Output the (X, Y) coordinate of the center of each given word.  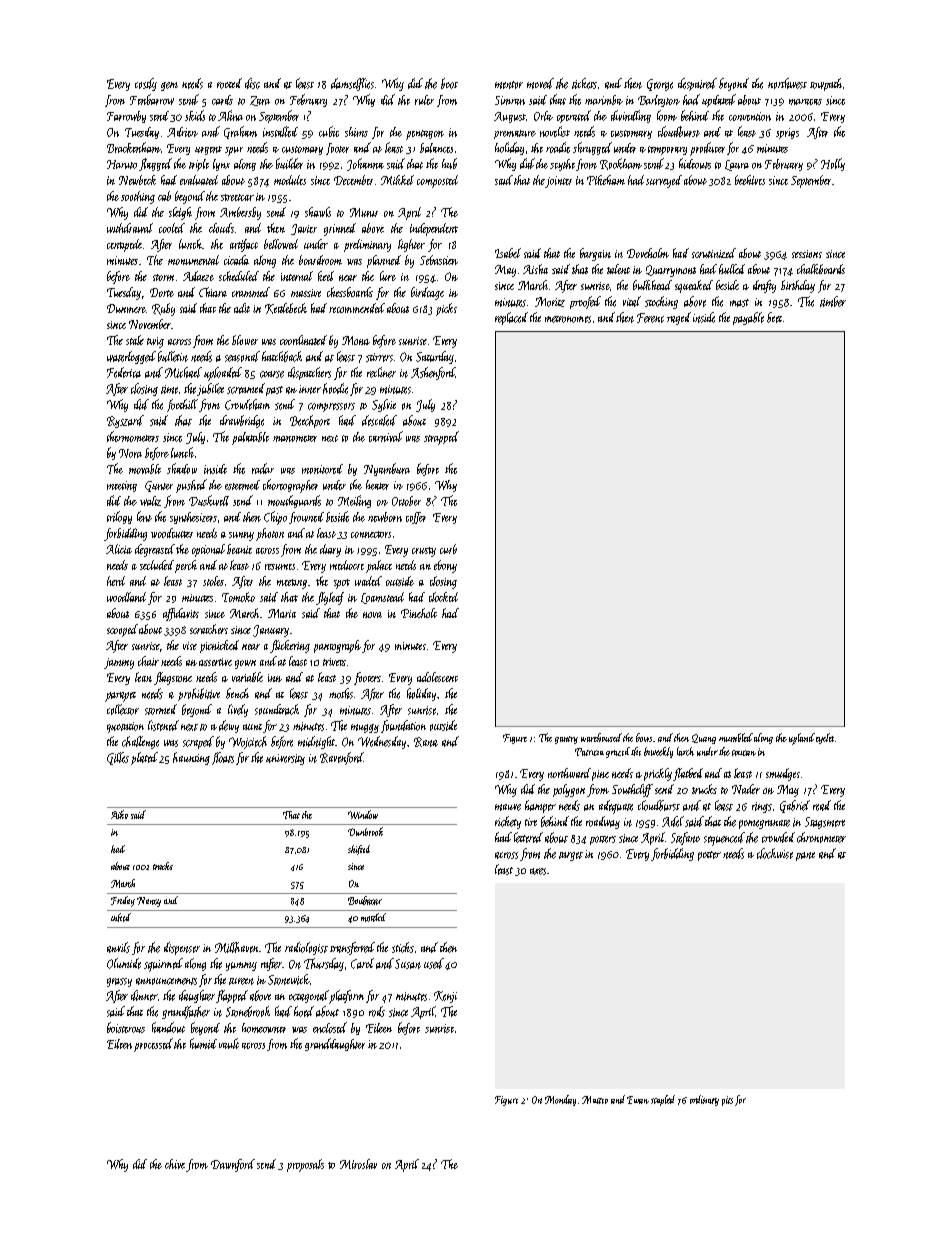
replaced (511, 318)
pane (805, 856)
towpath (826, 84)
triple (199, 165)
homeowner (264, 1028)
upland (802, 739)
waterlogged (131, 357)
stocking (661, 302)
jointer (558, 182)
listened (163, 725)
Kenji (445, 997)
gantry (566, 740)
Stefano (685, 838)
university (285, 759)
